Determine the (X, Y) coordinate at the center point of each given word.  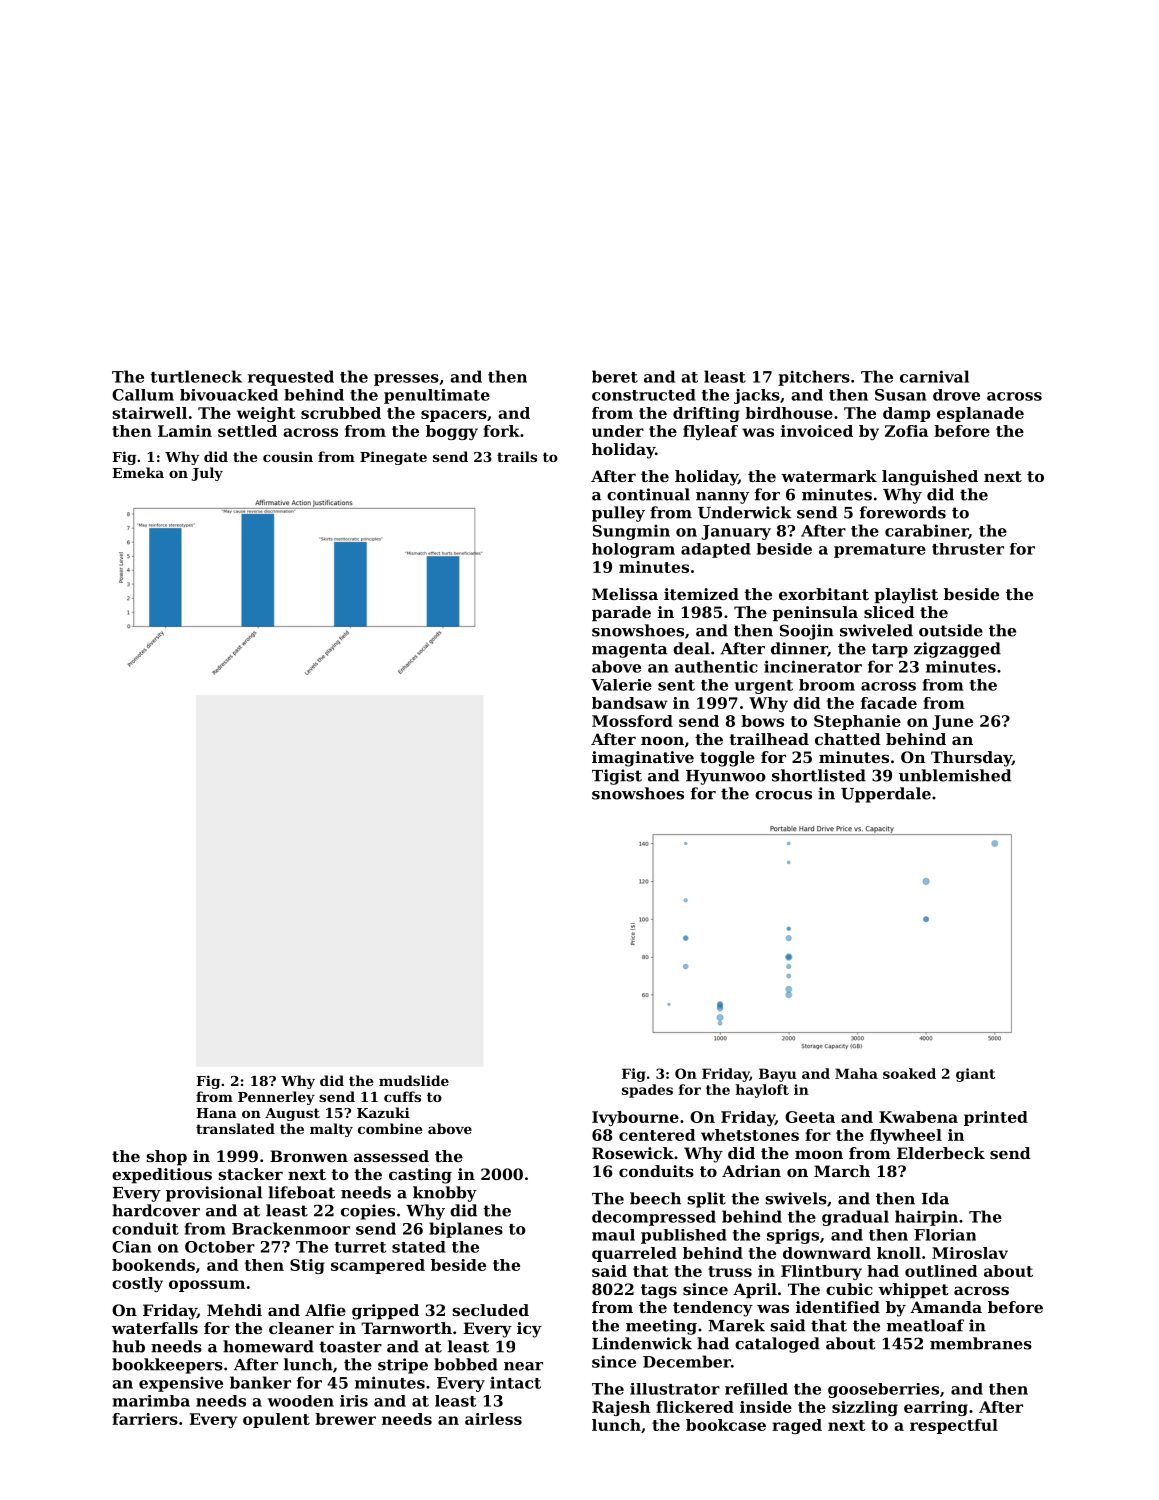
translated (235, 1128)
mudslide (414, 1080)
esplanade (980, 414)
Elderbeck (941, 1153)
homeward (268, 1346)
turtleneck (196, 376)
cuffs (402, 1096)
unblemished (955, 775)
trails (517, 456)
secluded (490, 1310)
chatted (848, 739)
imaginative (643, 759)
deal (691, 648)
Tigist (617, 777)
